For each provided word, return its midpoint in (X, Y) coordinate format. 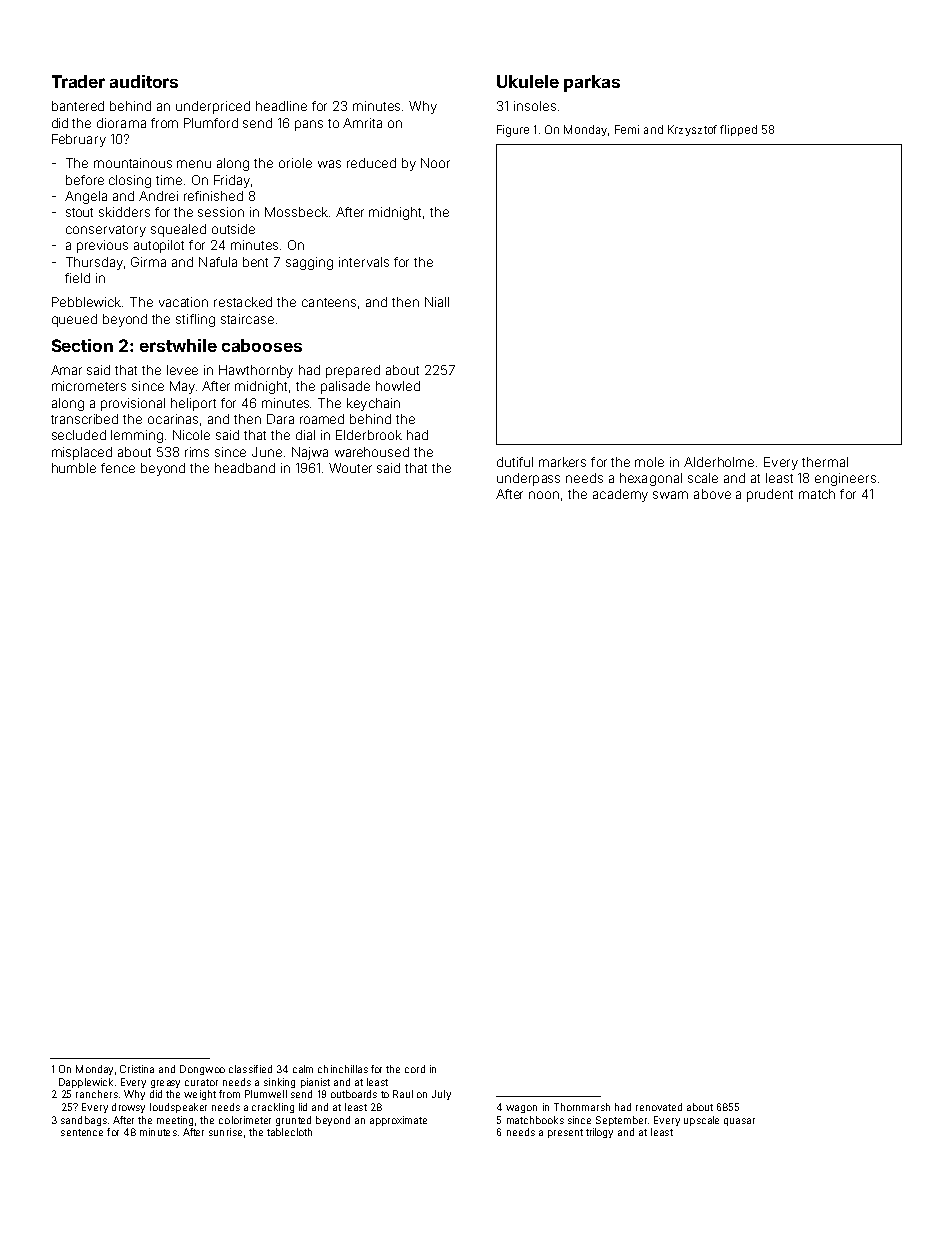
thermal (825, 462)
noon (544, 495)
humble (74, 468)
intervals (364, 262)
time (169, 180)
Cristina (137, 1069)
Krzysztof (692, 130)
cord (415, 1069)
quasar (739, 1122)
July (441, 1095)
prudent (770, 495)
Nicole (191, 435)
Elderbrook (369, 435)
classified (250, 1069)
